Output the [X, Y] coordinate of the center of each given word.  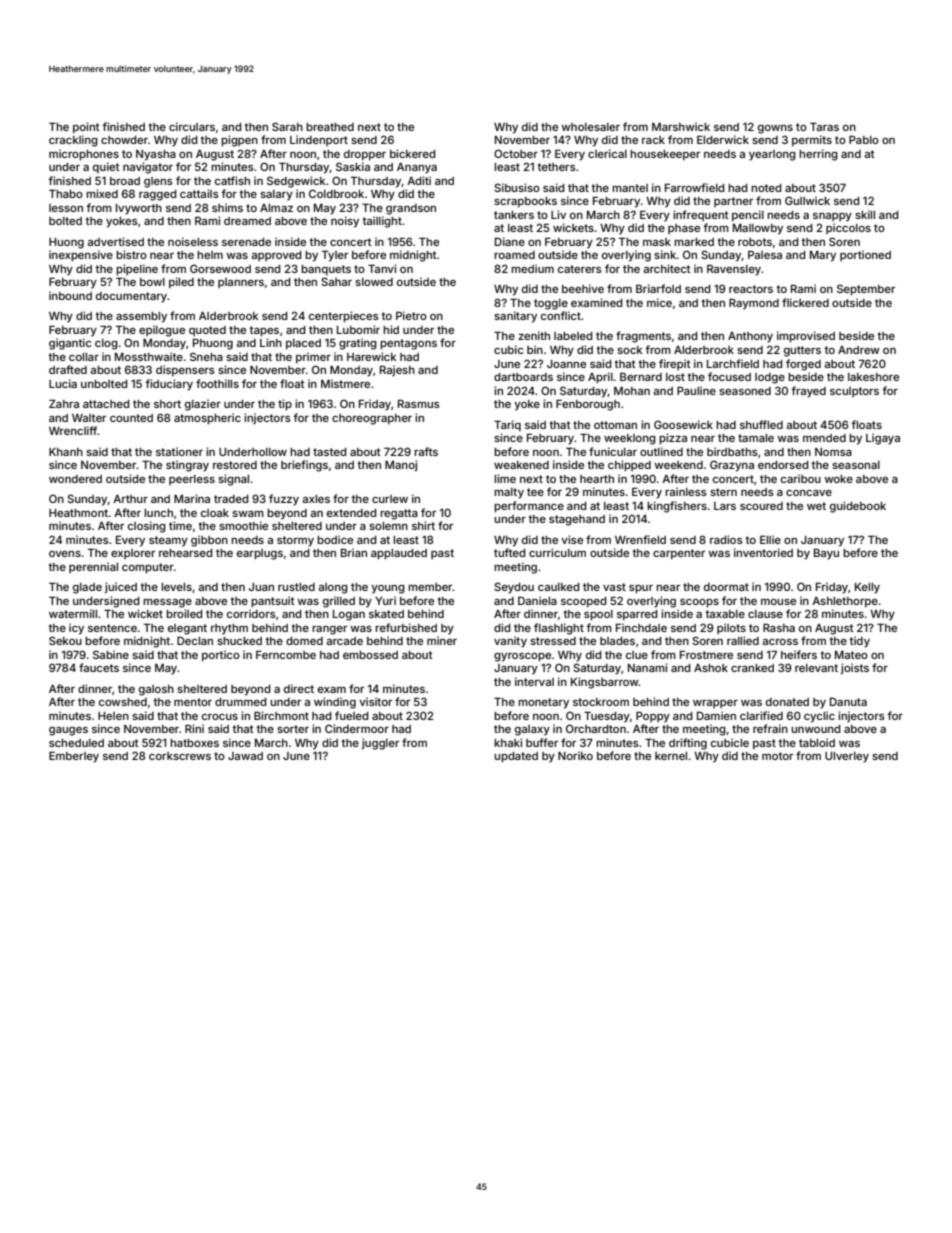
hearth [597, 479]
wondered [75, 479]
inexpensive [81, 256]
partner [733, 202]
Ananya [417, 168]
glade [87, 588]
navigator [148, 168]
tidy [859, 642]
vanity [510, 642]
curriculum [557, 552]
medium [532, 268]
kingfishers [677, 507]
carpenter [679, 554]
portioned [865, 255]
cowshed [123, 702]
